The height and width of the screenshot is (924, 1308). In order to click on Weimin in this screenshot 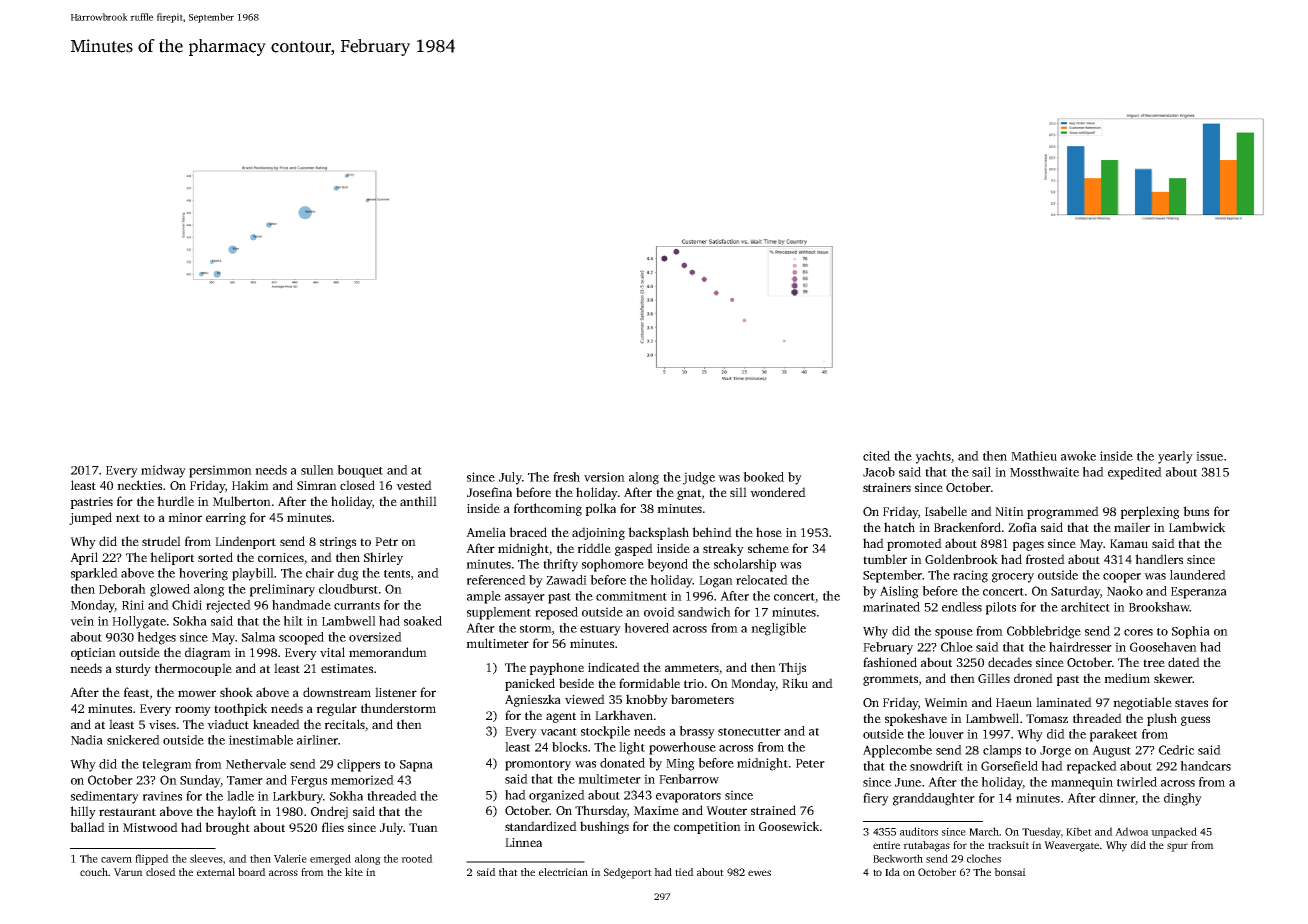, I will do `click(946, 702)`.
